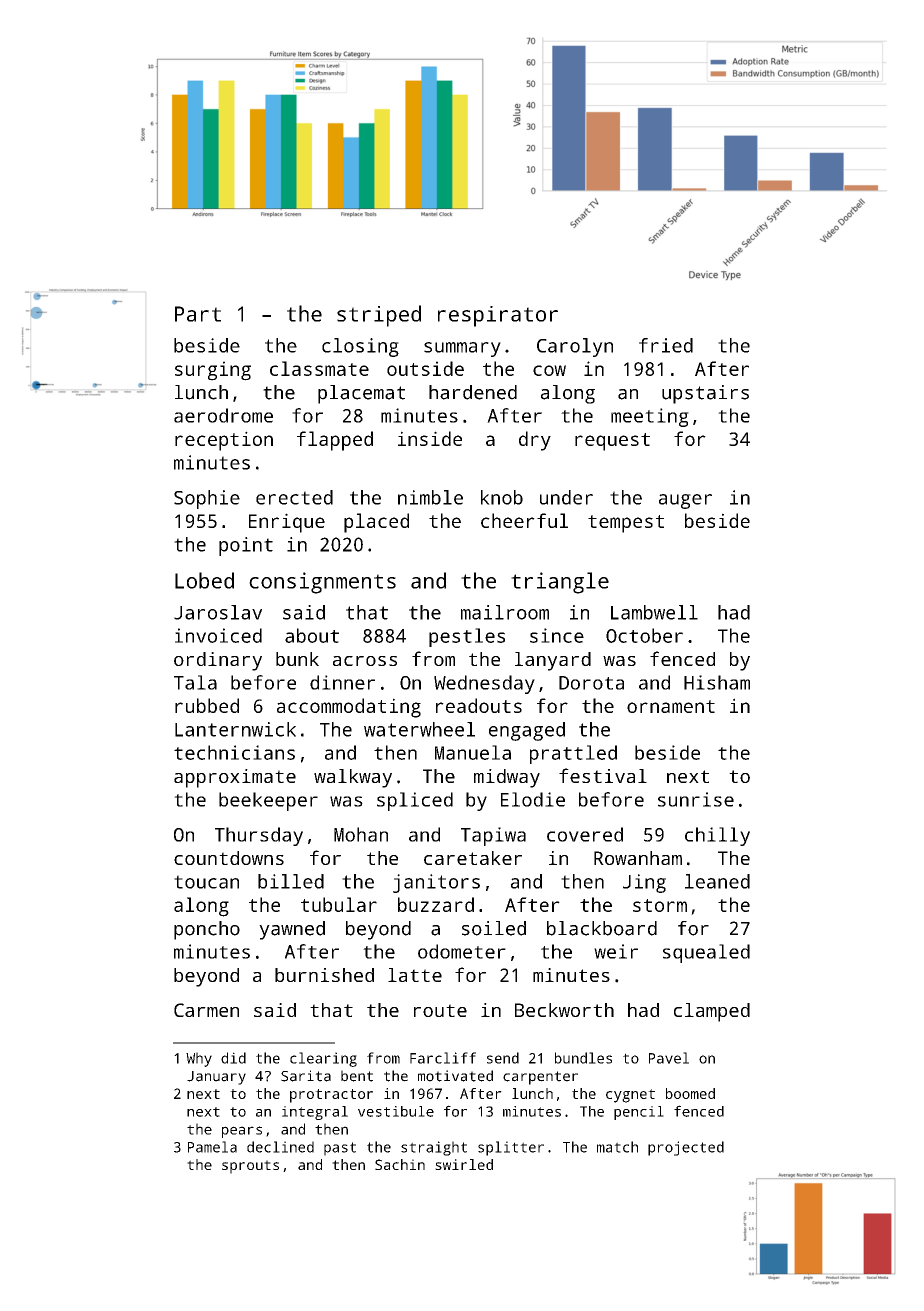 Image resolution: width=924 pixels, height=1311 pixels. Describe the element at coordinates (198, 314) in the document. I see `Part` at that location.
